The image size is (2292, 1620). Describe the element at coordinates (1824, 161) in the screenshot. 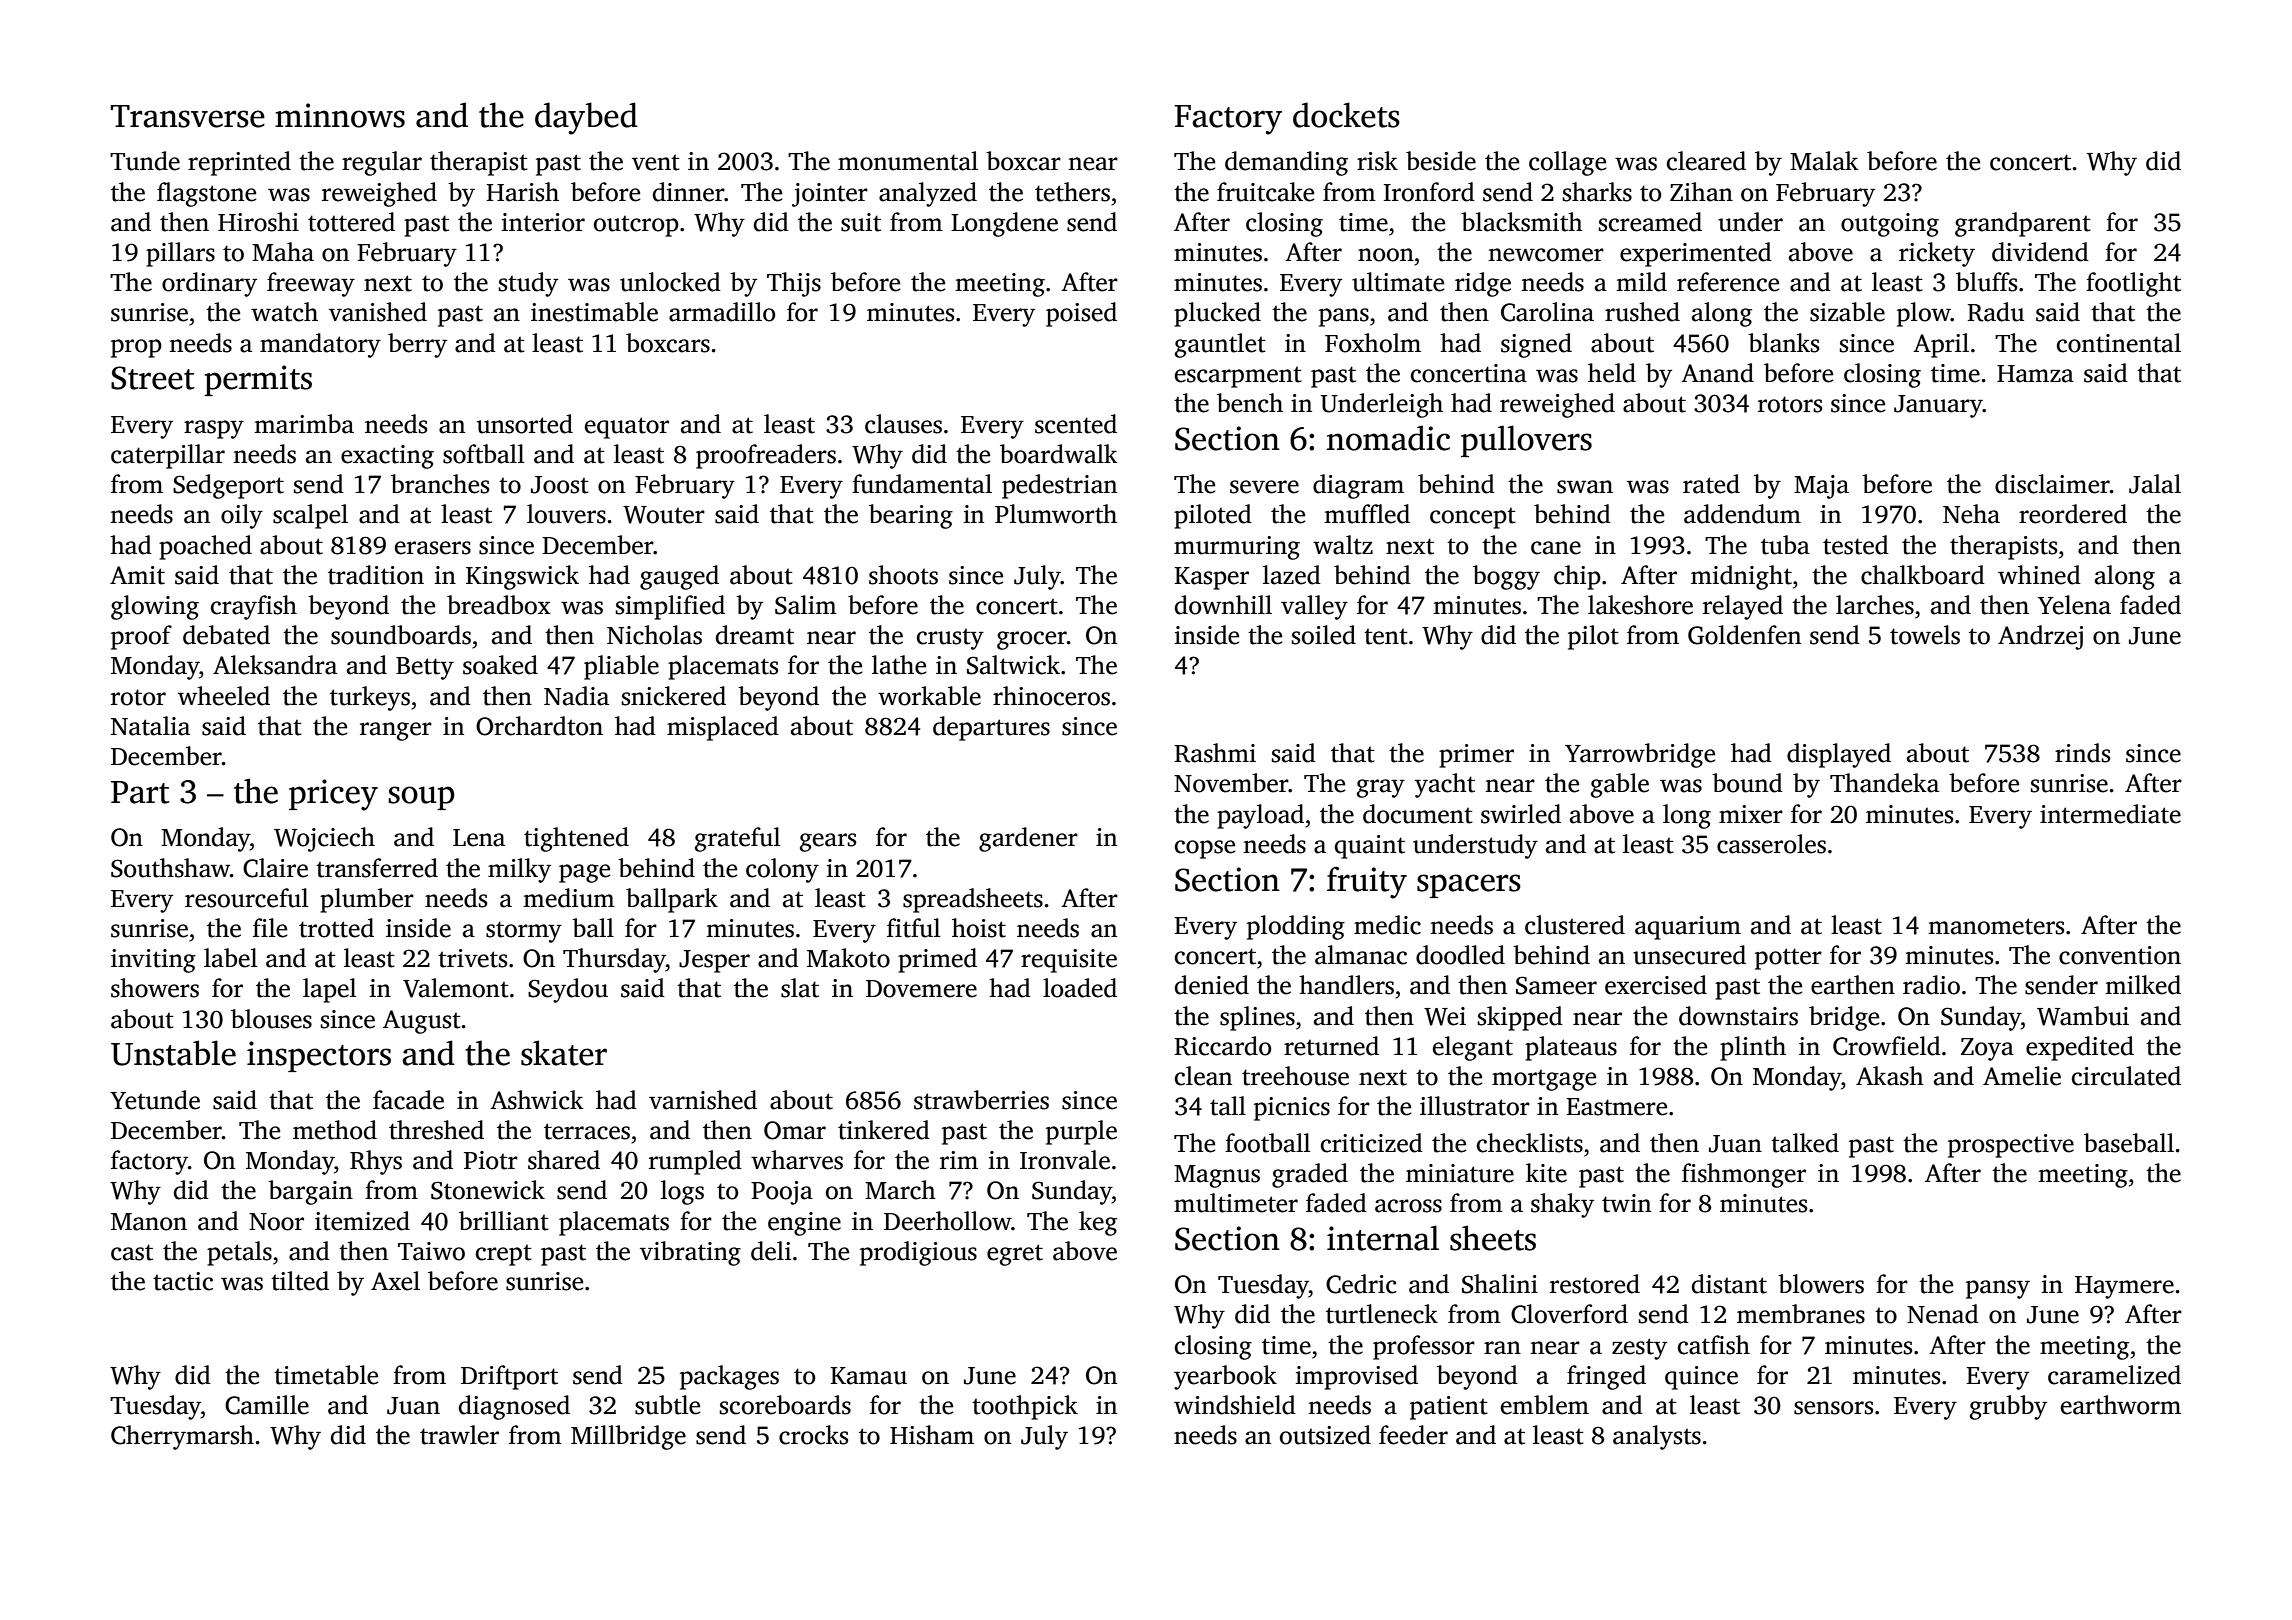

I see `Malak` at that location.
